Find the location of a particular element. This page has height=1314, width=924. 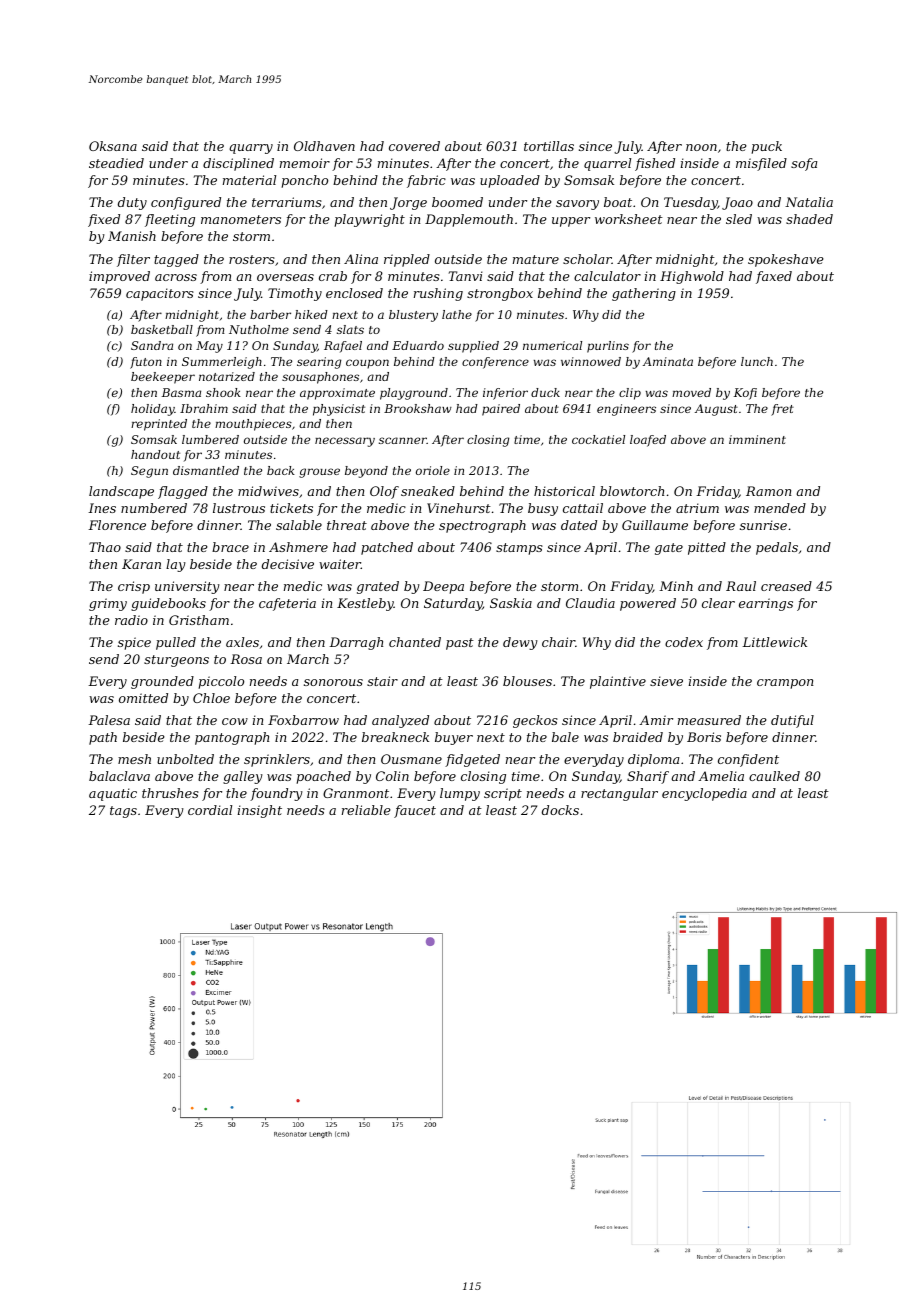

lustrous is located at coordinates (239, 508).
